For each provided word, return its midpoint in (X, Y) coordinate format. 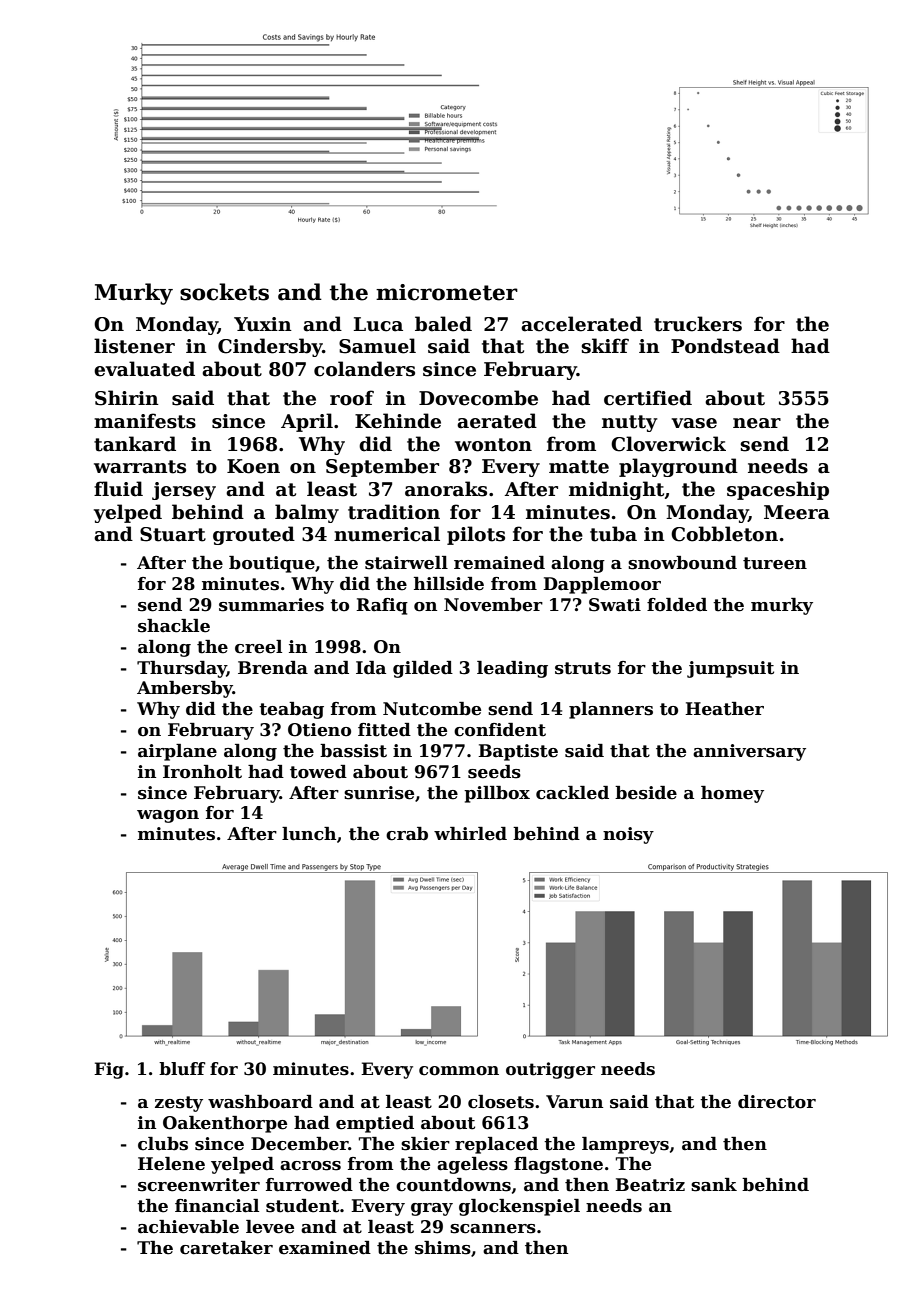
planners (611, 710)
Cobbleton (724, 534)
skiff (605, 346)
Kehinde (398, 421)
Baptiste (518, 752)
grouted (254, 535)
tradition (394, 512)
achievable (188, 1227)
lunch (309, 834)
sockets (224, 292)
